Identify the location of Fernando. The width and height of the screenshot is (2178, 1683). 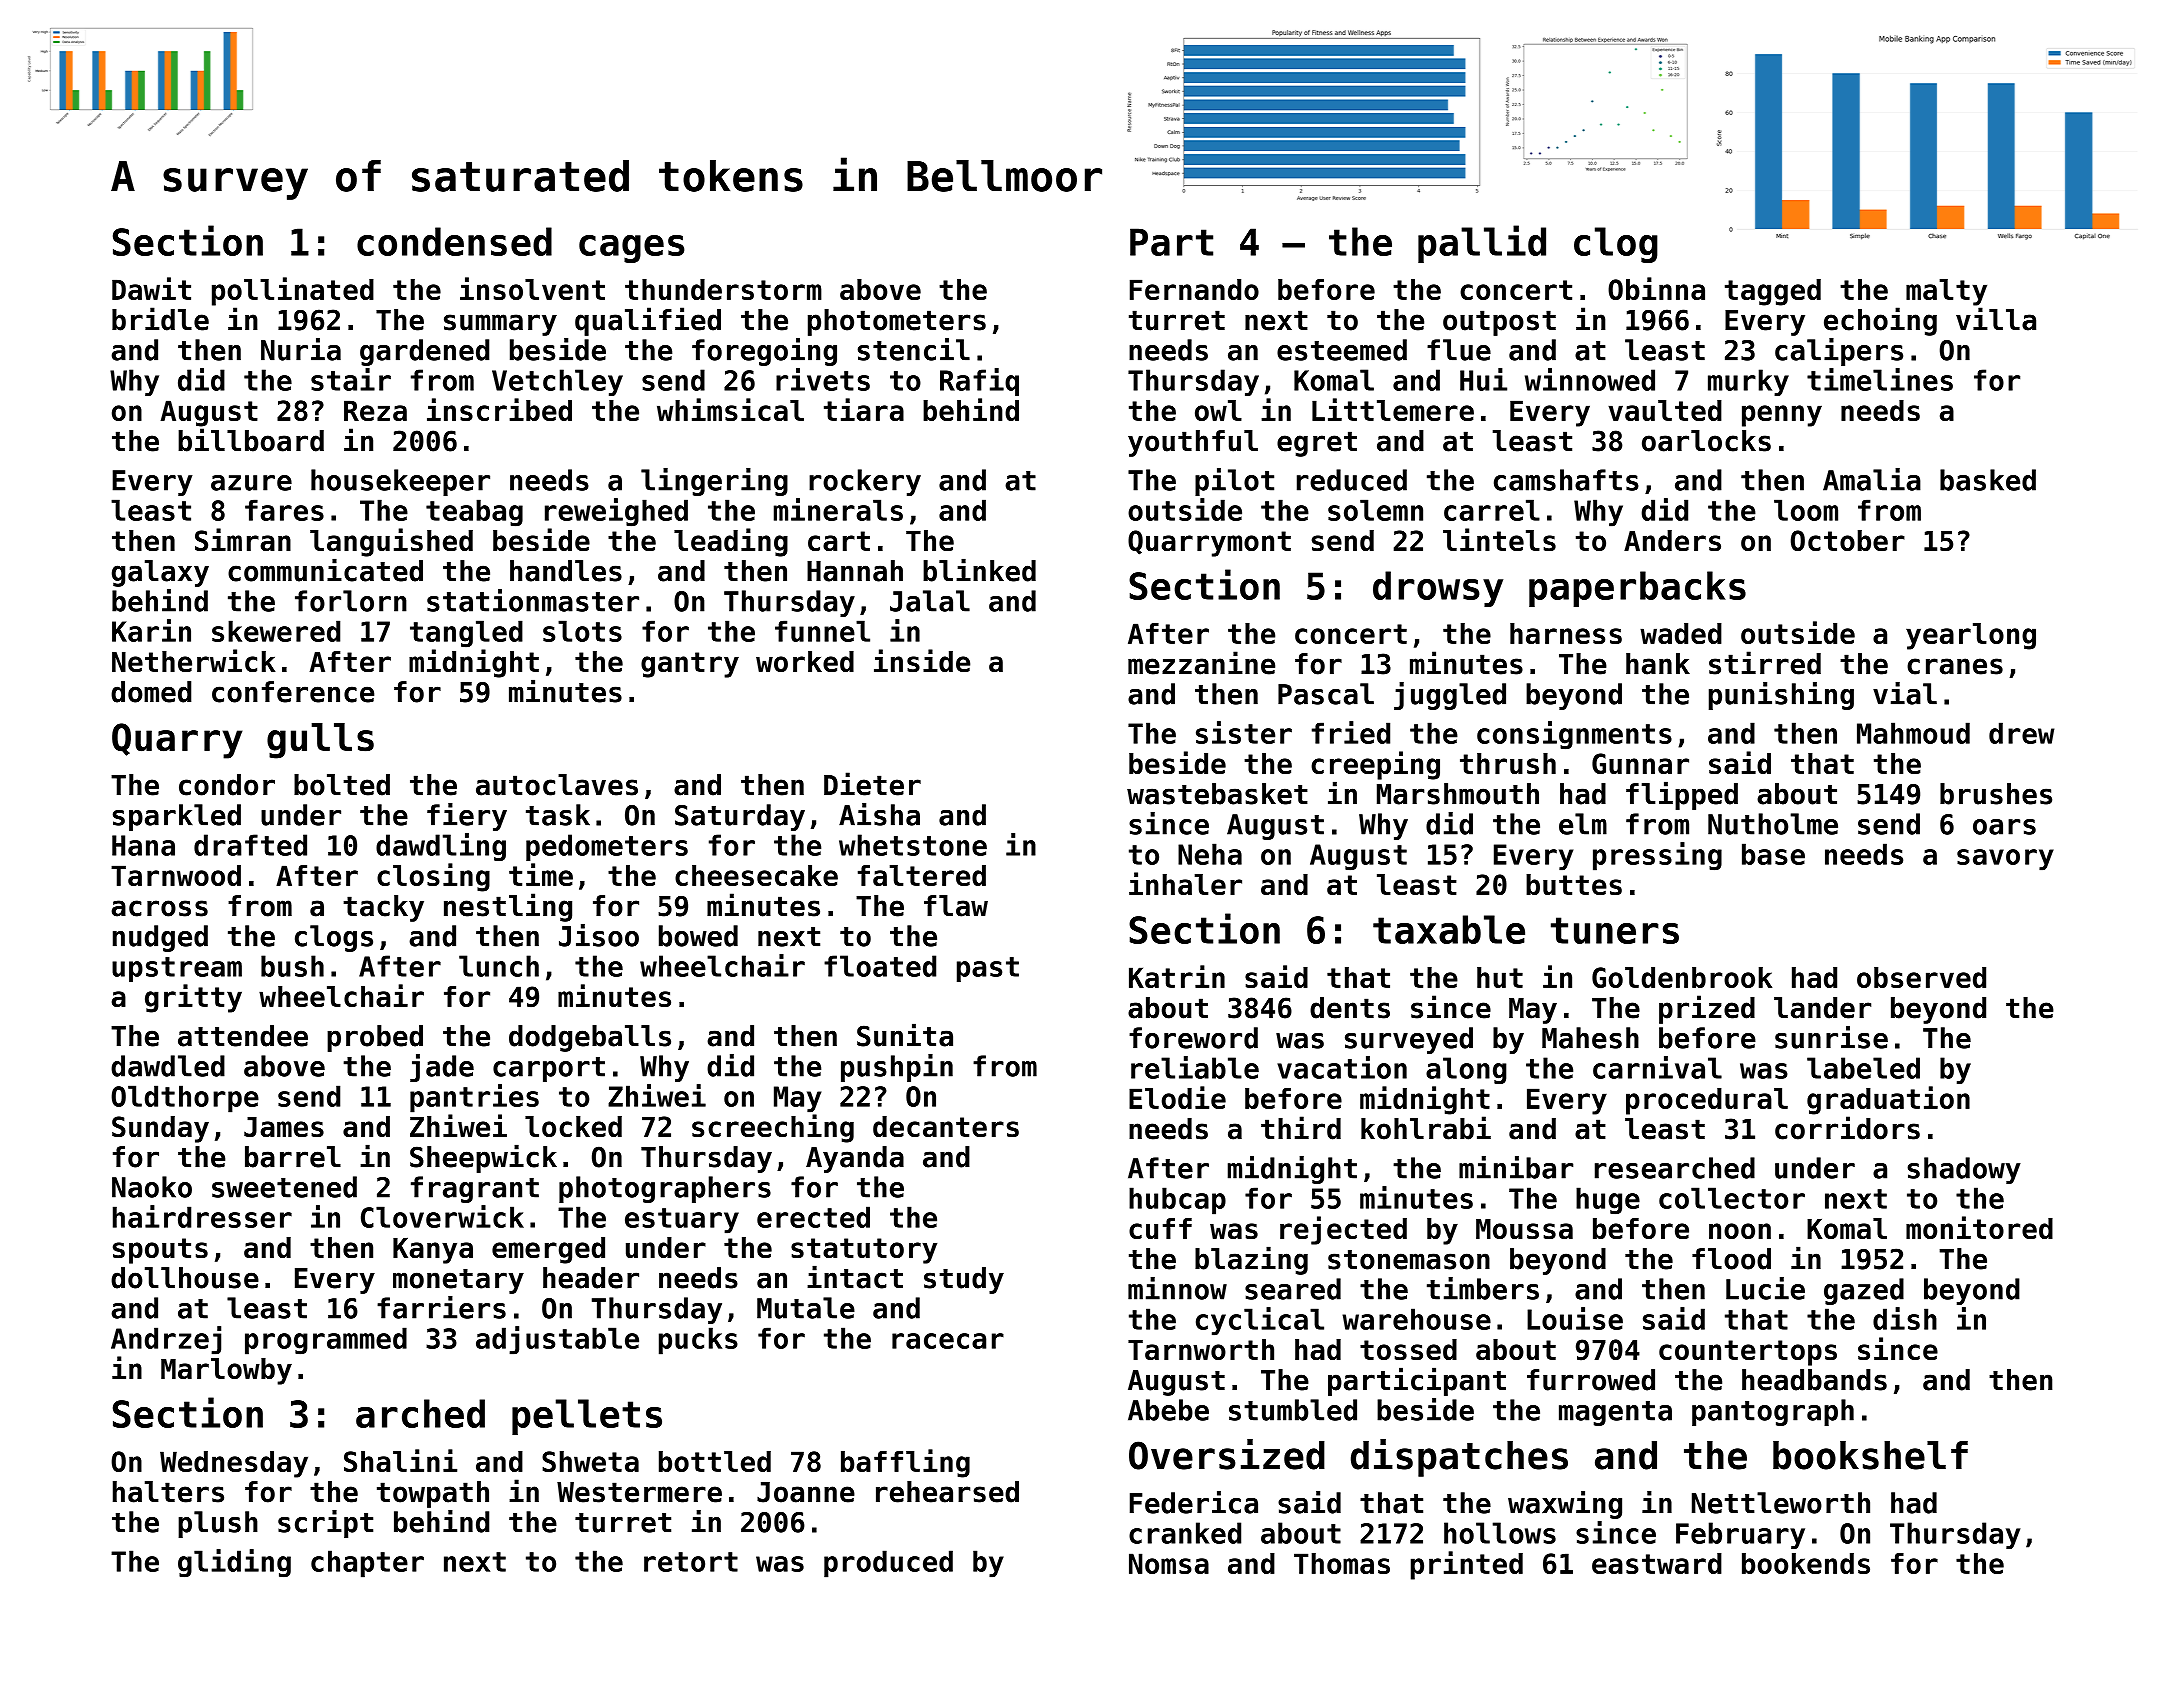
(1194, 289).
